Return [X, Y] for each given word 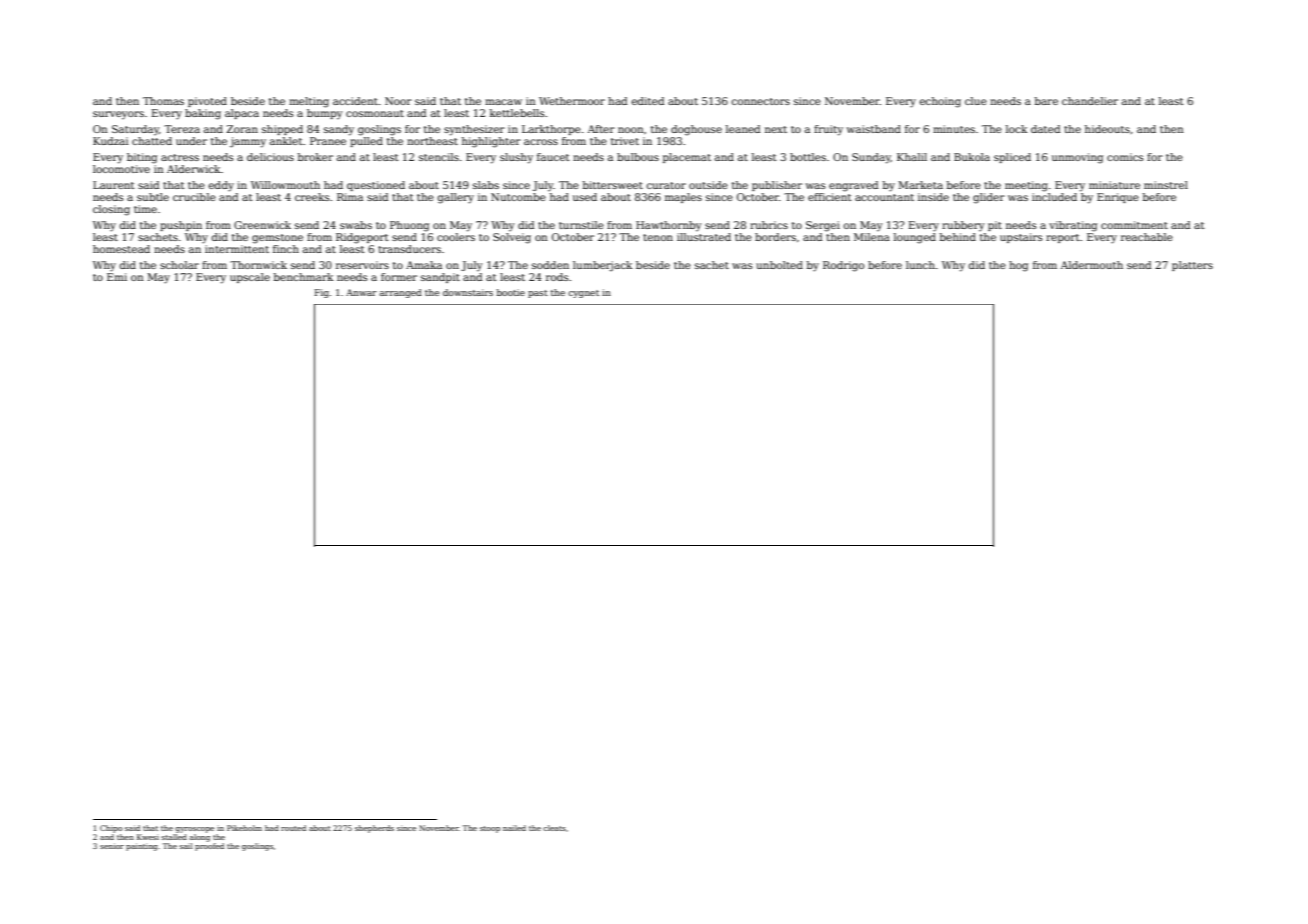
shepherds [374, 829]
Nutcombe [518, 197]
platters [1192, 266]
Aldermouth [1092, 265]
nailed [514, 828]
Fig [322, 293]
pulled [366, 142]
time [145, 209]
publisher [777, 186]
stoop [490, 829]
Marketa [920, 185]
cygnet [583, 294]
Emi [117, 277]
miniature [1114, 185]
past [538, 294]
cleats [554, 828]
